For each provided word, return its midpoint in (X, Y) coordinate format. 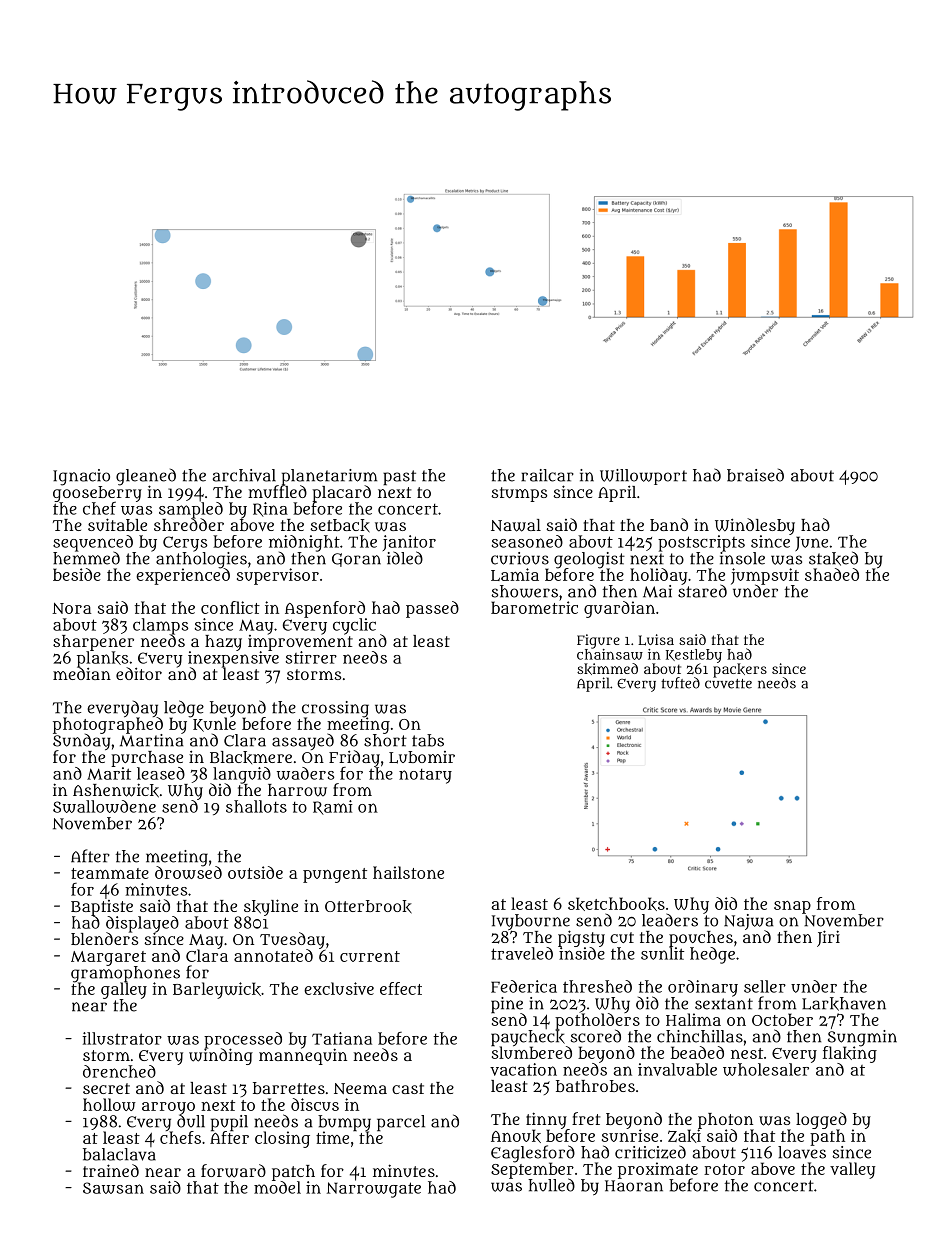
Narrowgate (374, 1190)
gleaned (146, 477)
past (399, 477)
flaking (850, 1054)
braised (755, 475)
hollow (109, 1104)
